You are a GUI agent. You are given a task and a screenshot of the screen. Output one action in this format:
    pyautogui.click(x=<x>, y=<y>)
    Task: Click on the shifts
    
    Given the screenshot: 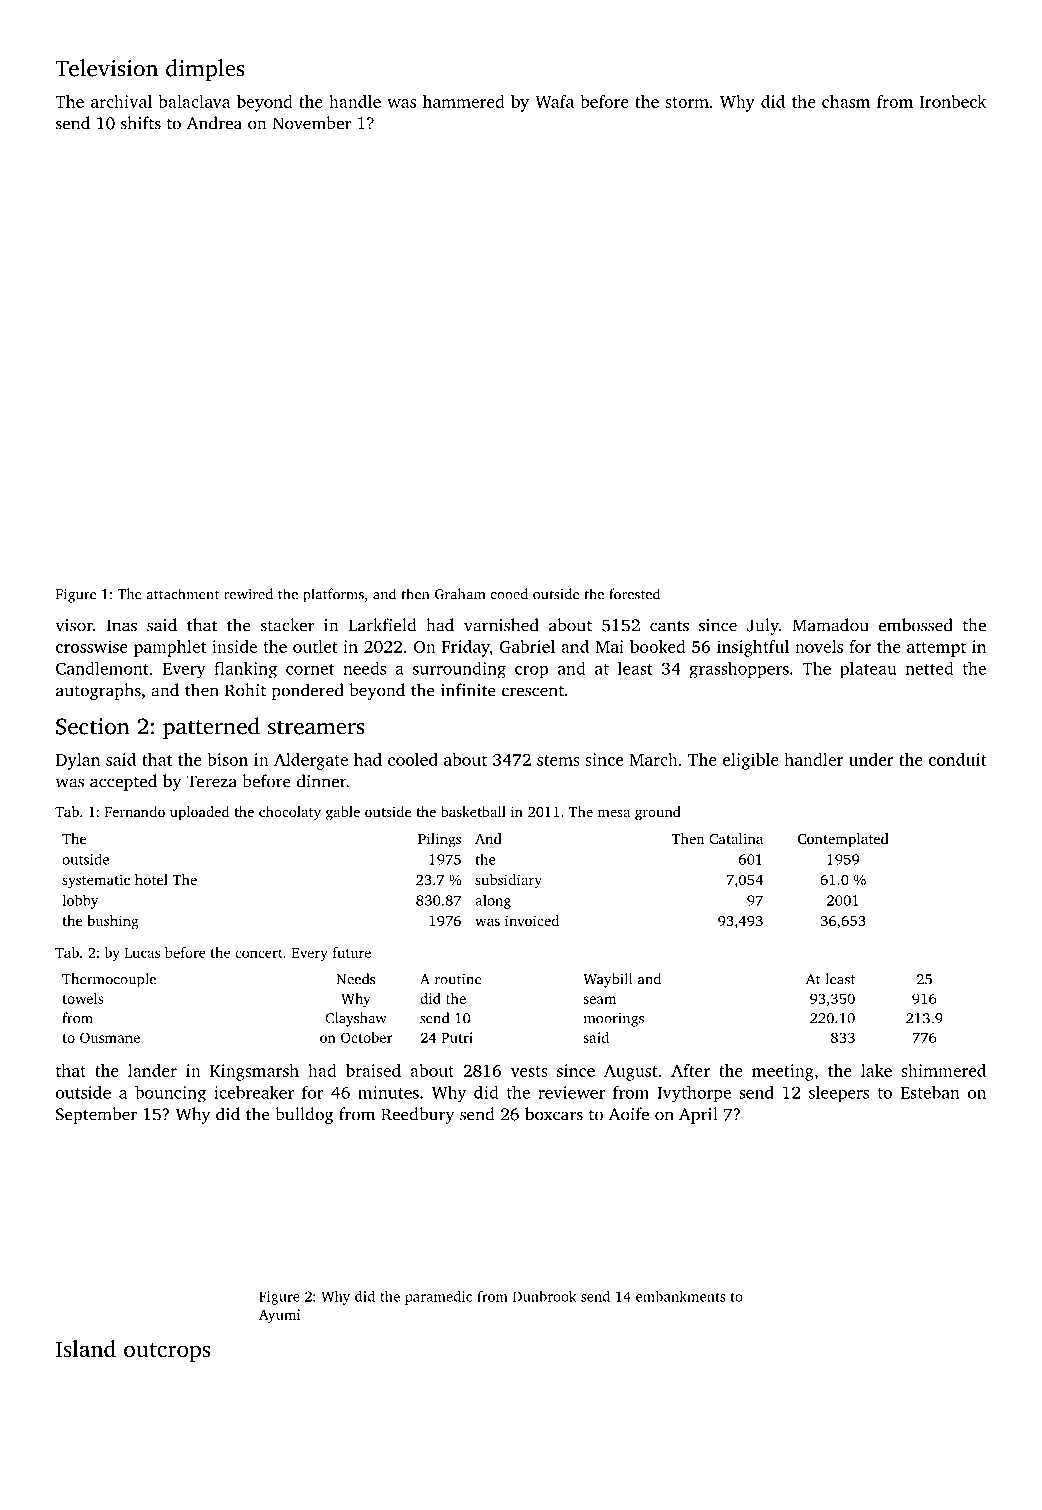 What is the action you would take?
    pyautogui.click(x=141, y=123)
